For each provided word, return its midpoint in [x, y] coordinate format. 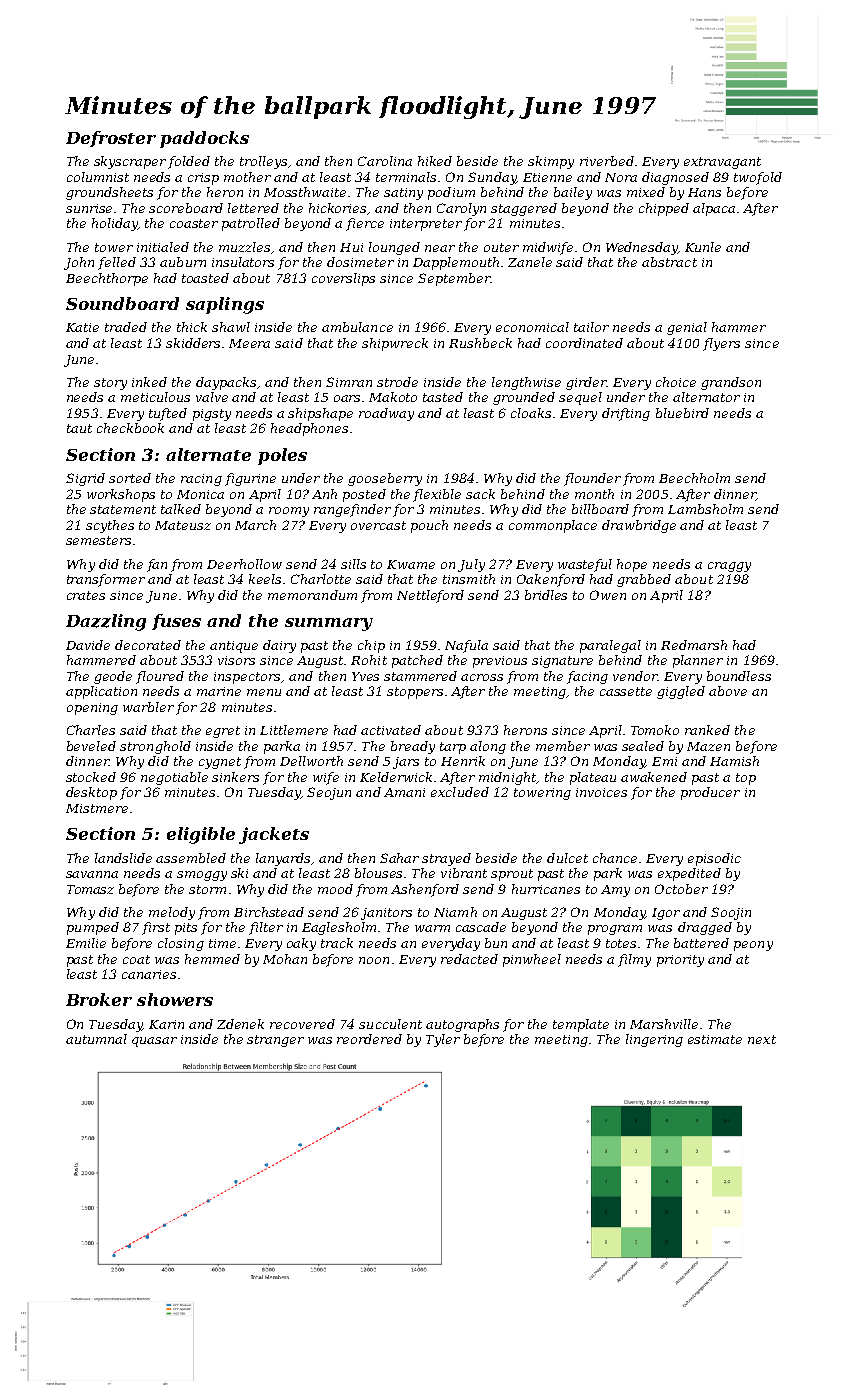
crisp [203, 179]
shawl [231, 327]
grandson [731, 383]
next [762, 1039]
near [440, 248]
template [581, 1025]
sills [353, 564]
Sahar [399, 858]
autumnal [96, 1039]
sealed [643, 746]
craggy [729, 567]
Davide [88, 645]
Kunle [703, 247]
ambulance [357, 327]
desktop [91, 793]
